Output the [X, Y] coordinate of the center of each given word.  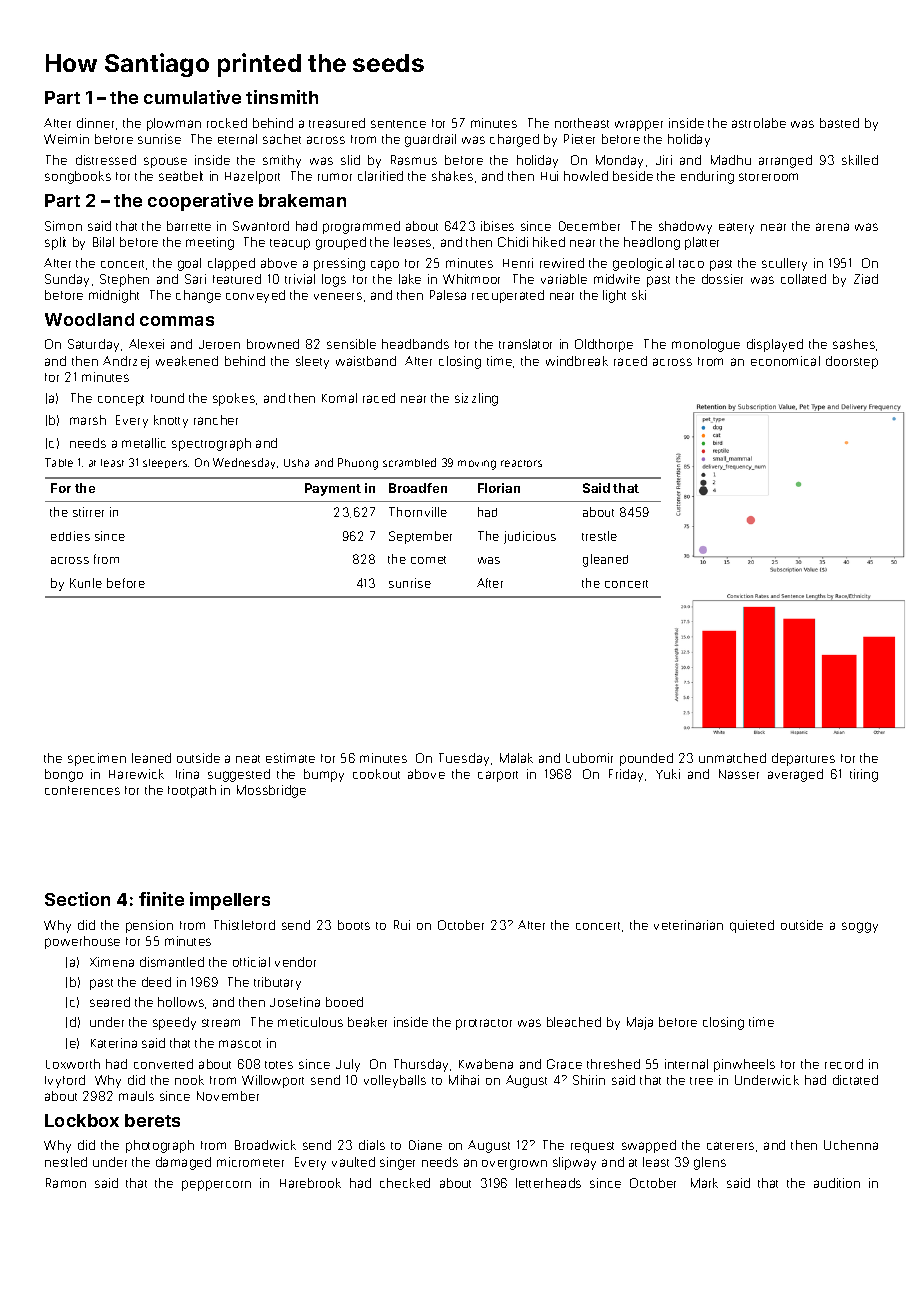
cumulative [192, 97]
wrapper [639, 125]
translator [525, 344]
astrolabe [759, 123]
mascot [240, 1044]
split [55, 243]
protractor [484, 1024]
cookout [376, 774]
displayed [775, 345]
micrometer [250, 1162]
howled [586, 176]
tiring [864, 775]
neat [248, 759]
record [844, 1064]
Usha [296, 463]
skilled [860, 160]
